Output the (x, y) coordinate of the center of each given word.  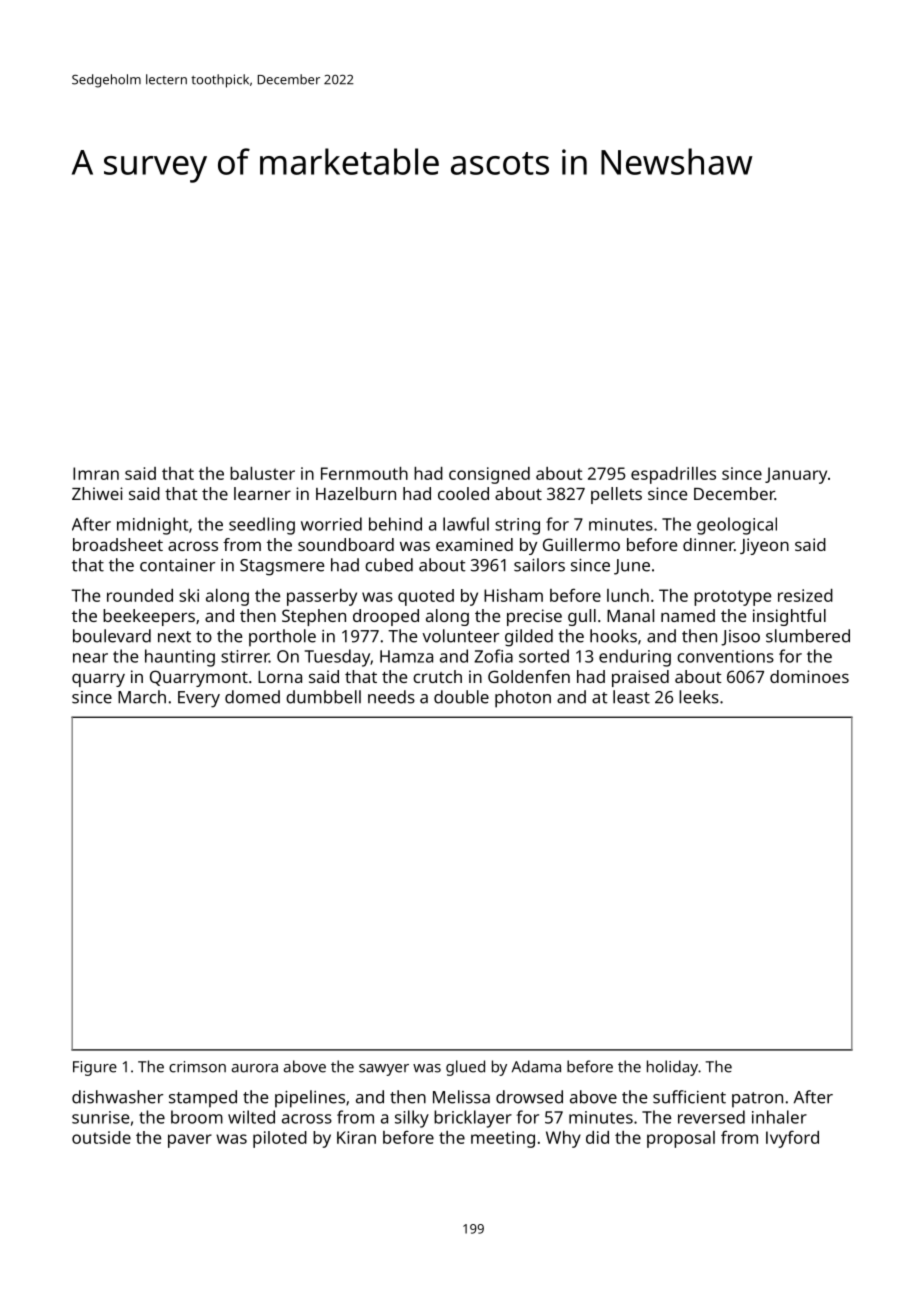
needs (391, 697)
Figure (95, 1068)
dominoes (809, 676)
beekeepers (149, 617)
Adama (536, 1066)
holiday (672, 1068)
